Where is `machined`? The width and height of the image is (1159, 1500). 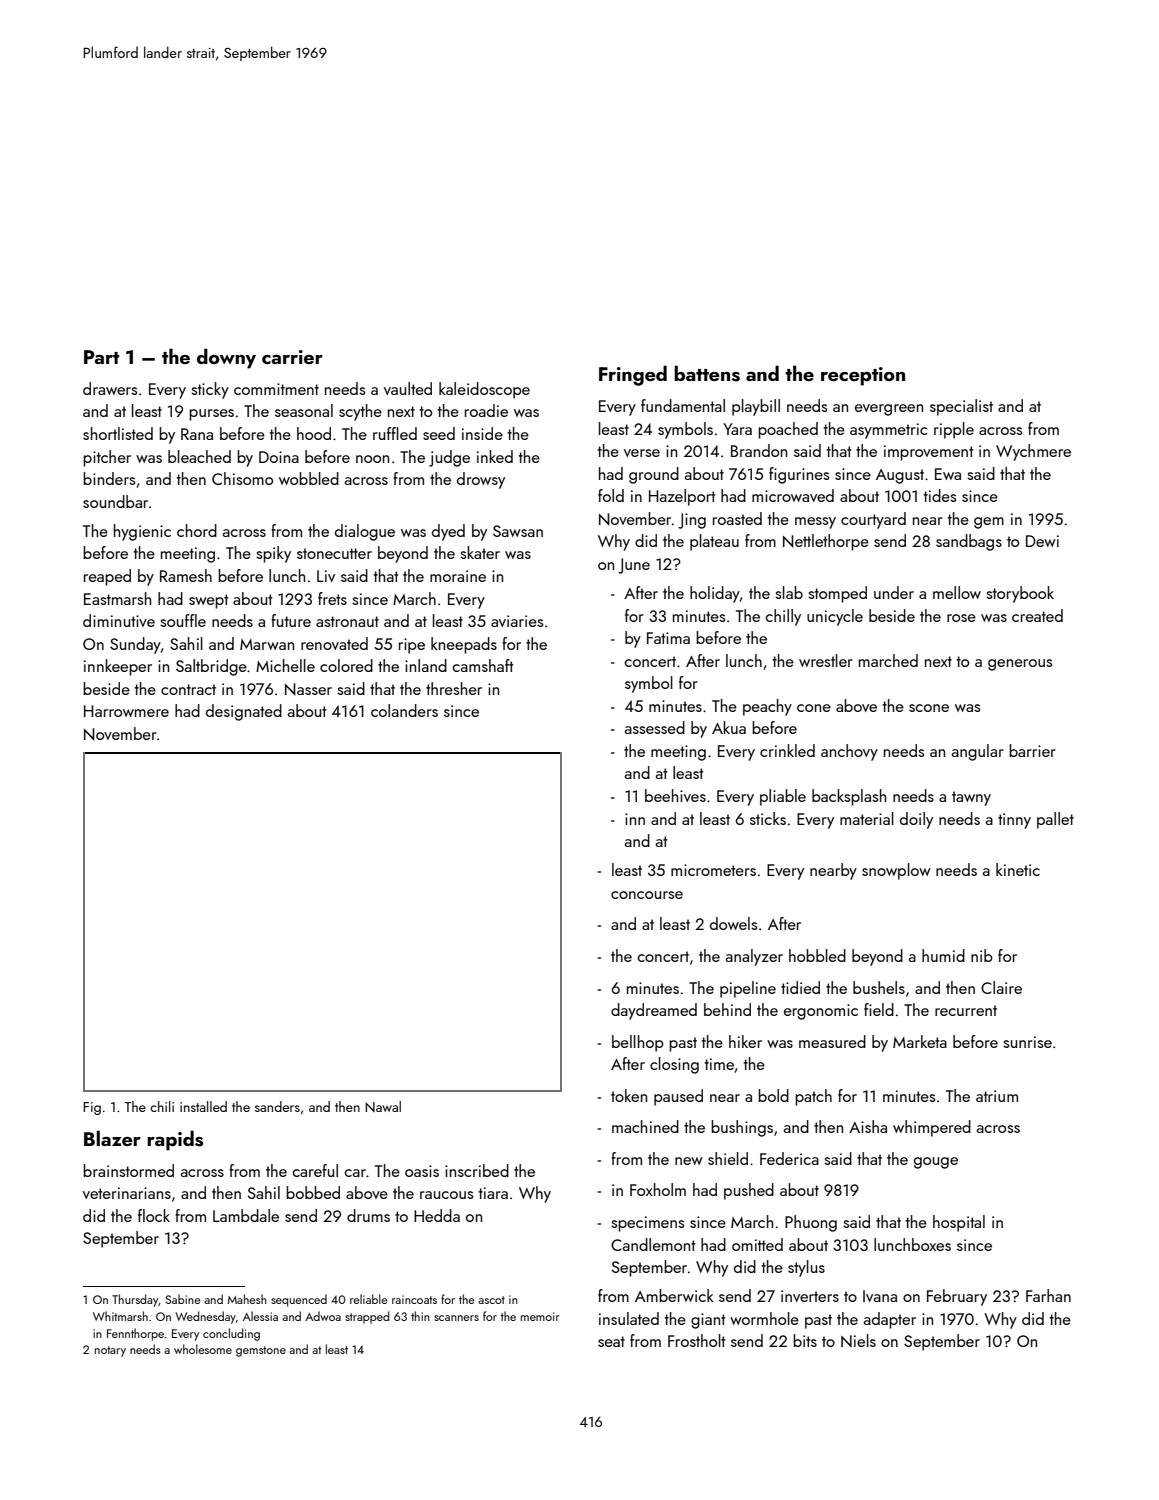 machined is located at coordinates (645, 1126).
